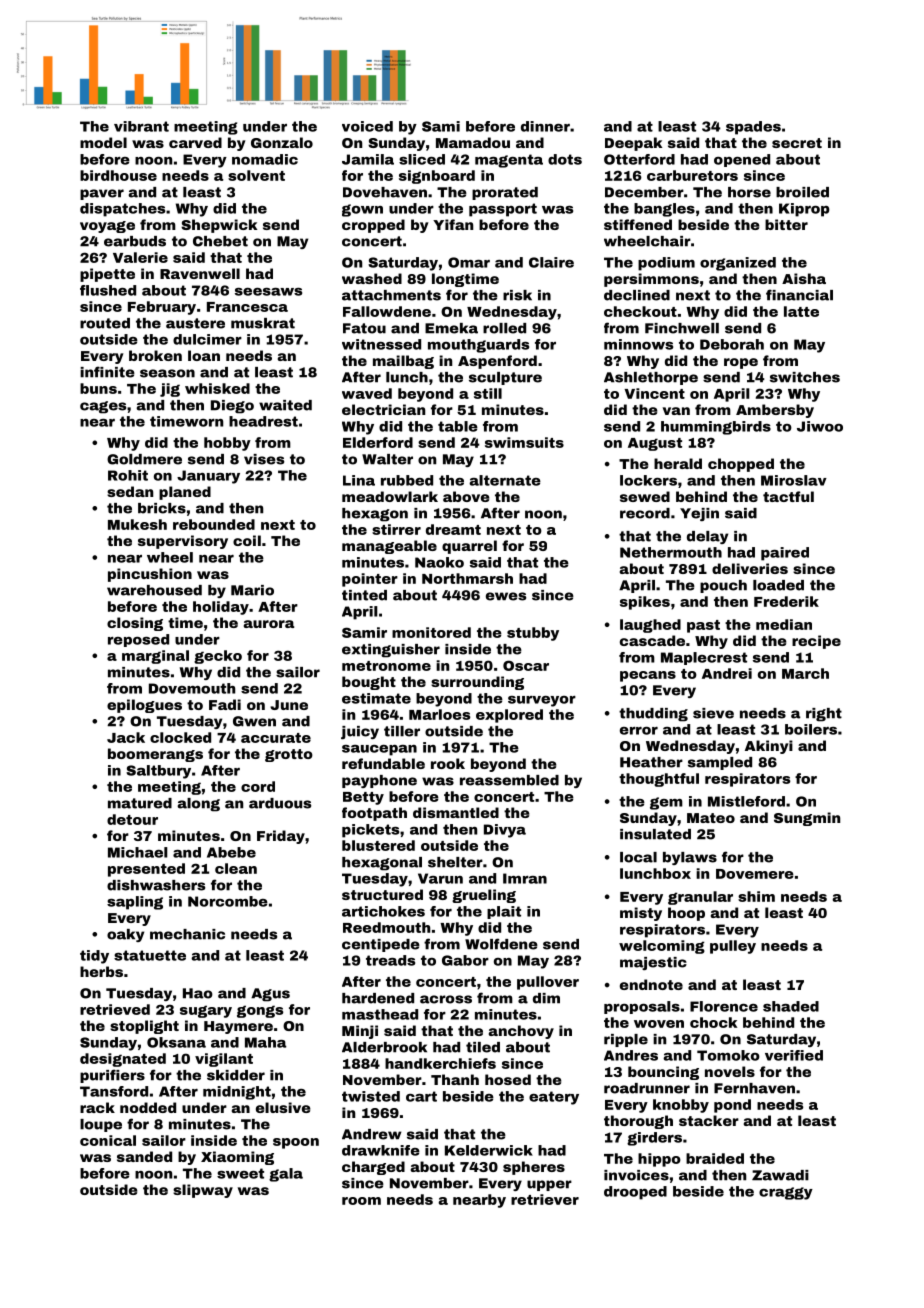  I want to click on nodded, so click(148, 1107).
